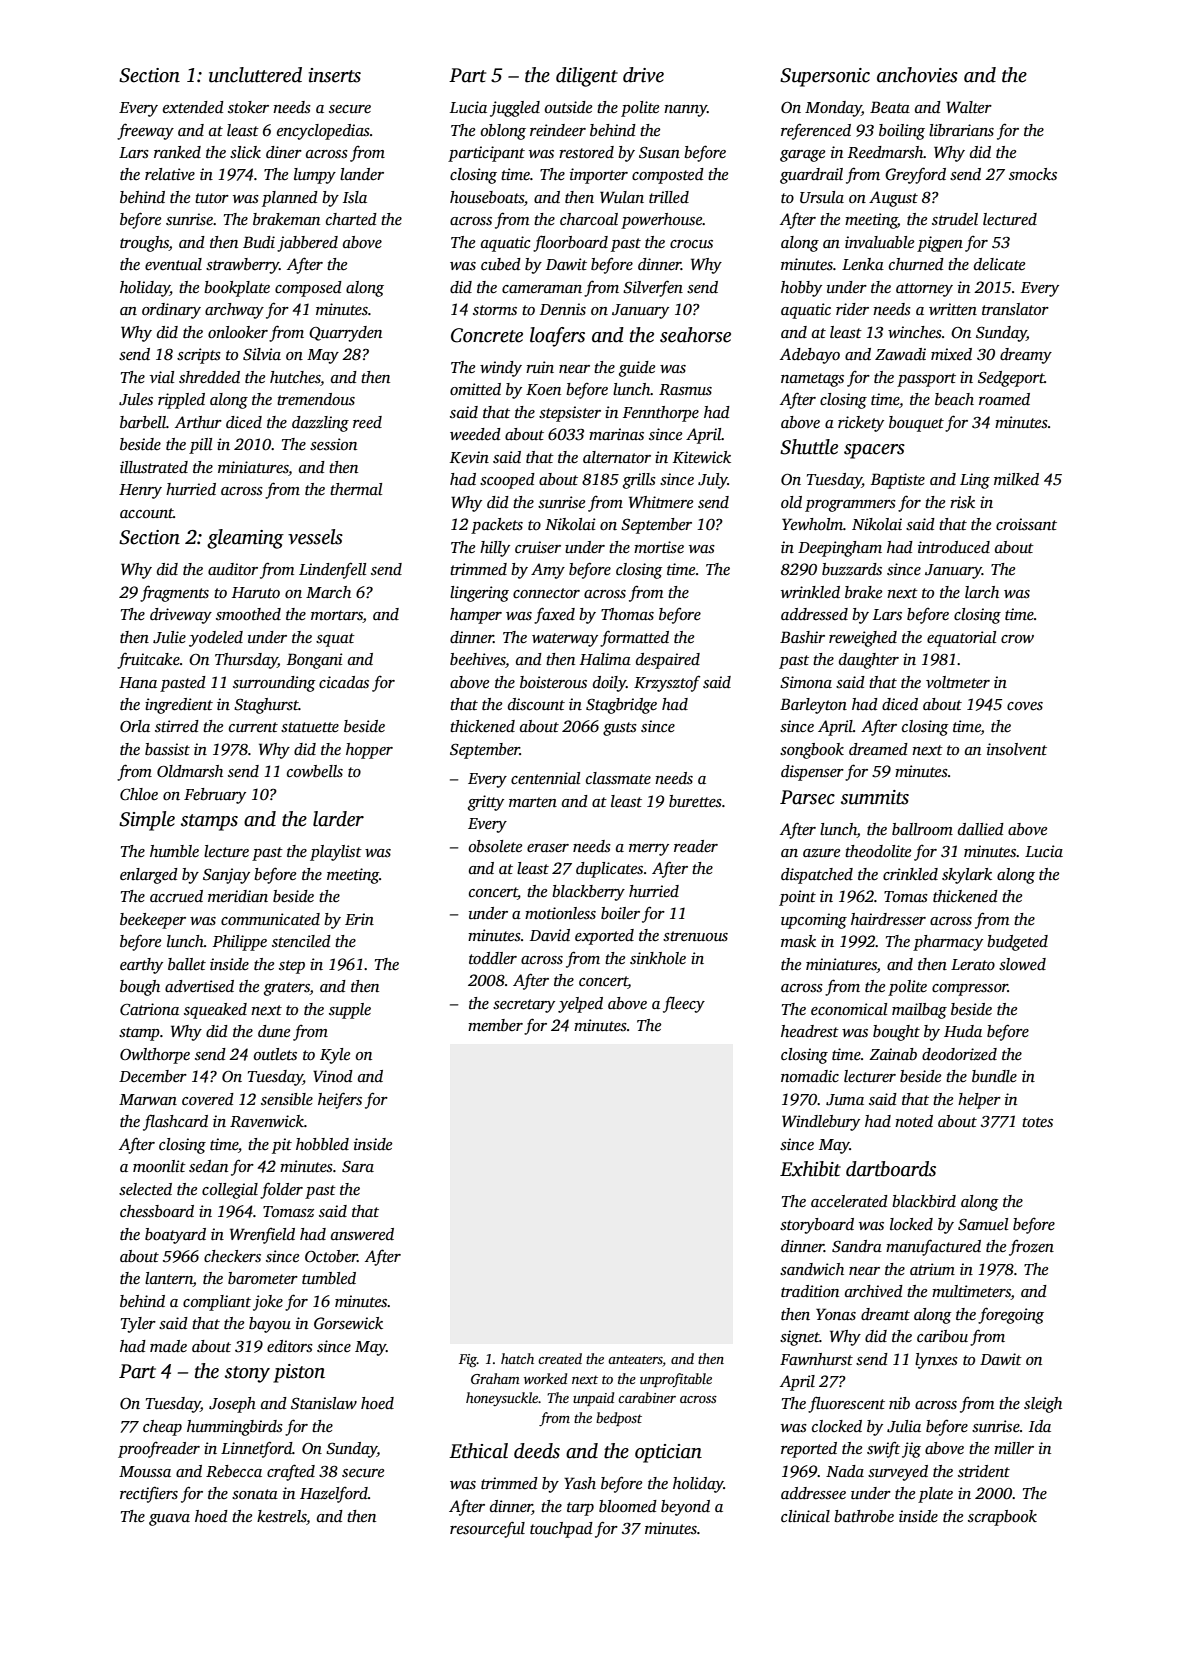 The height and width of the screenshot is (1674, 1183). What do you see at coordinates (560, 913) in the screenshot?
I see `motionless` at bounding box center [560, 913].
